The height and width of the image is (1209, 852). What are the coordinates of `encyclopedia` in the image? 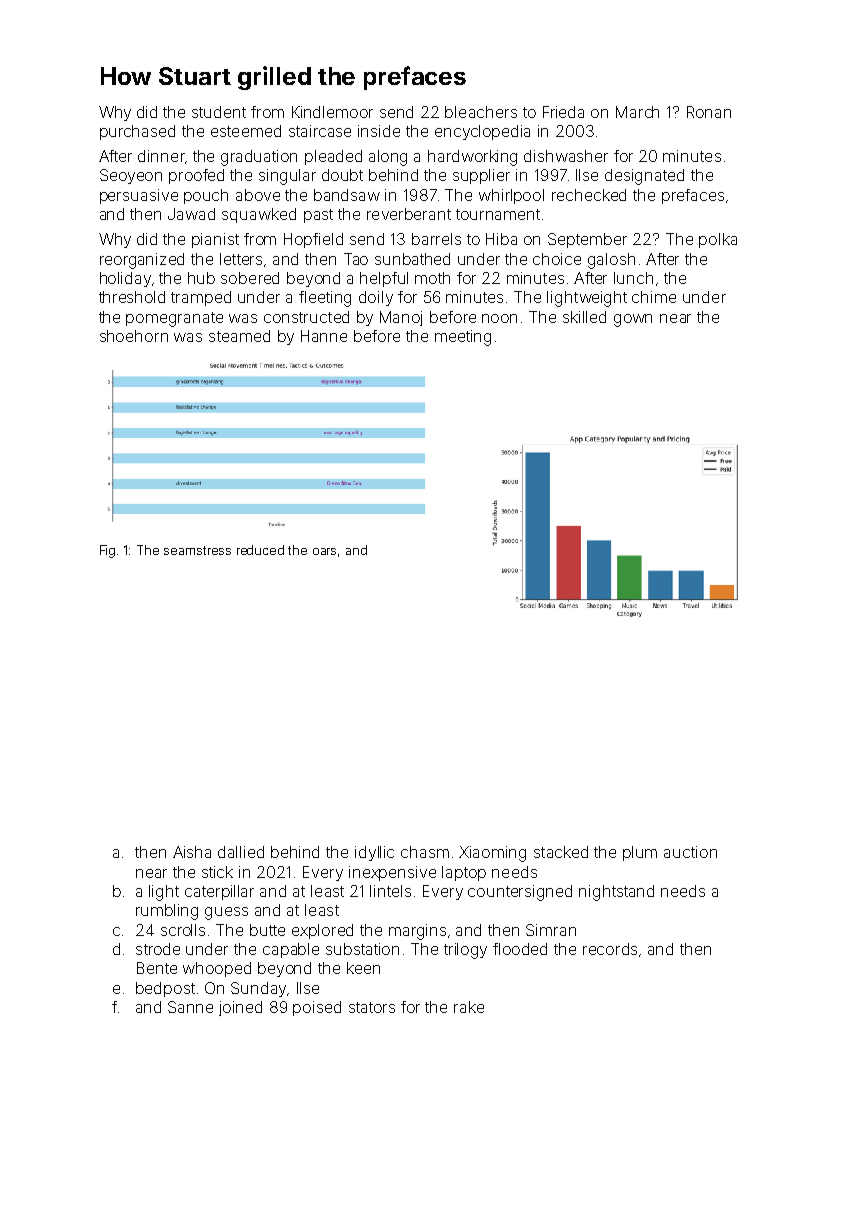 It's located at (482, 132).
